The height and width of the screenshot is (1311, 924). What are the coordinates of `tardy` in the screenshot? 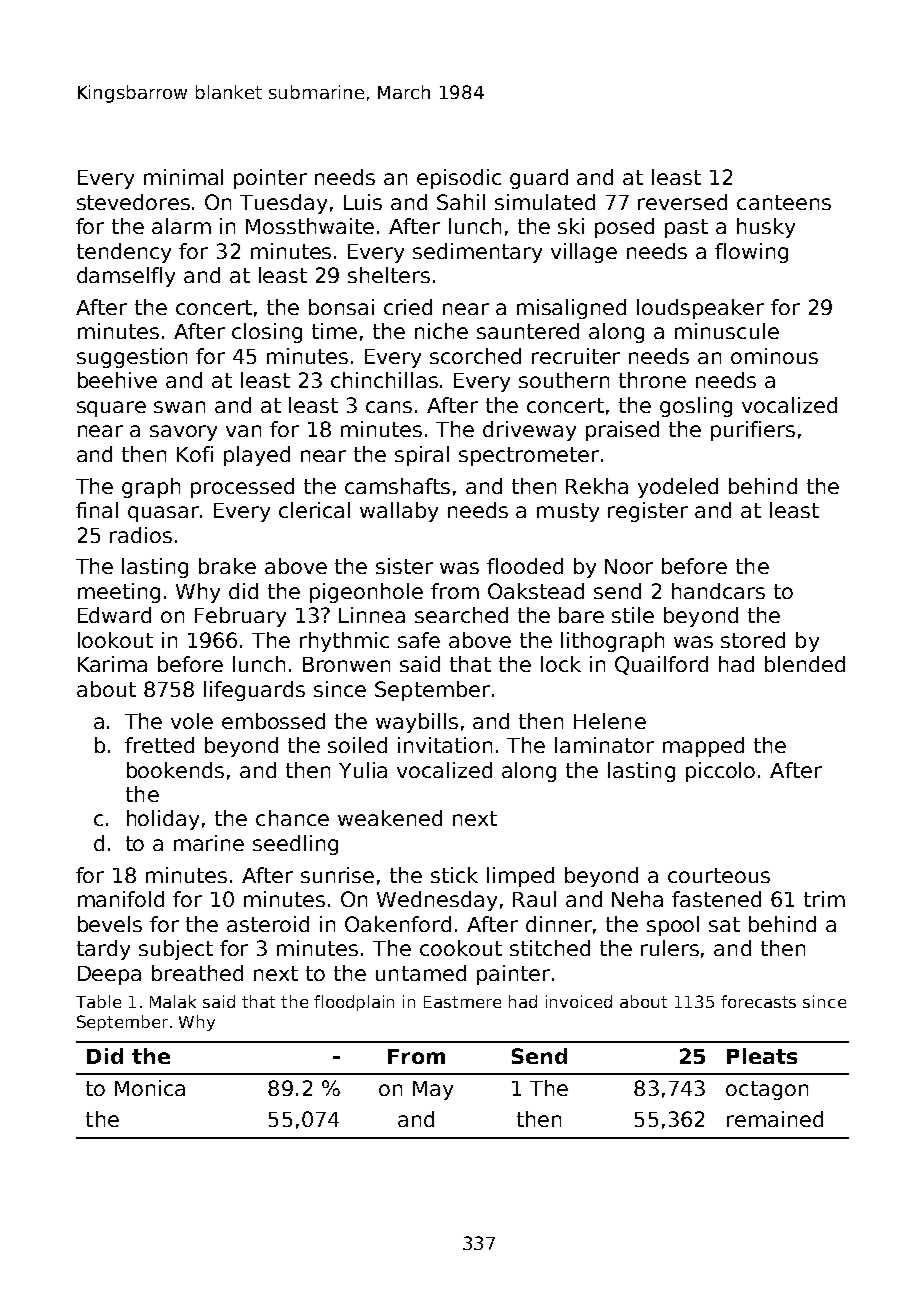 It's located at (103, 950).
